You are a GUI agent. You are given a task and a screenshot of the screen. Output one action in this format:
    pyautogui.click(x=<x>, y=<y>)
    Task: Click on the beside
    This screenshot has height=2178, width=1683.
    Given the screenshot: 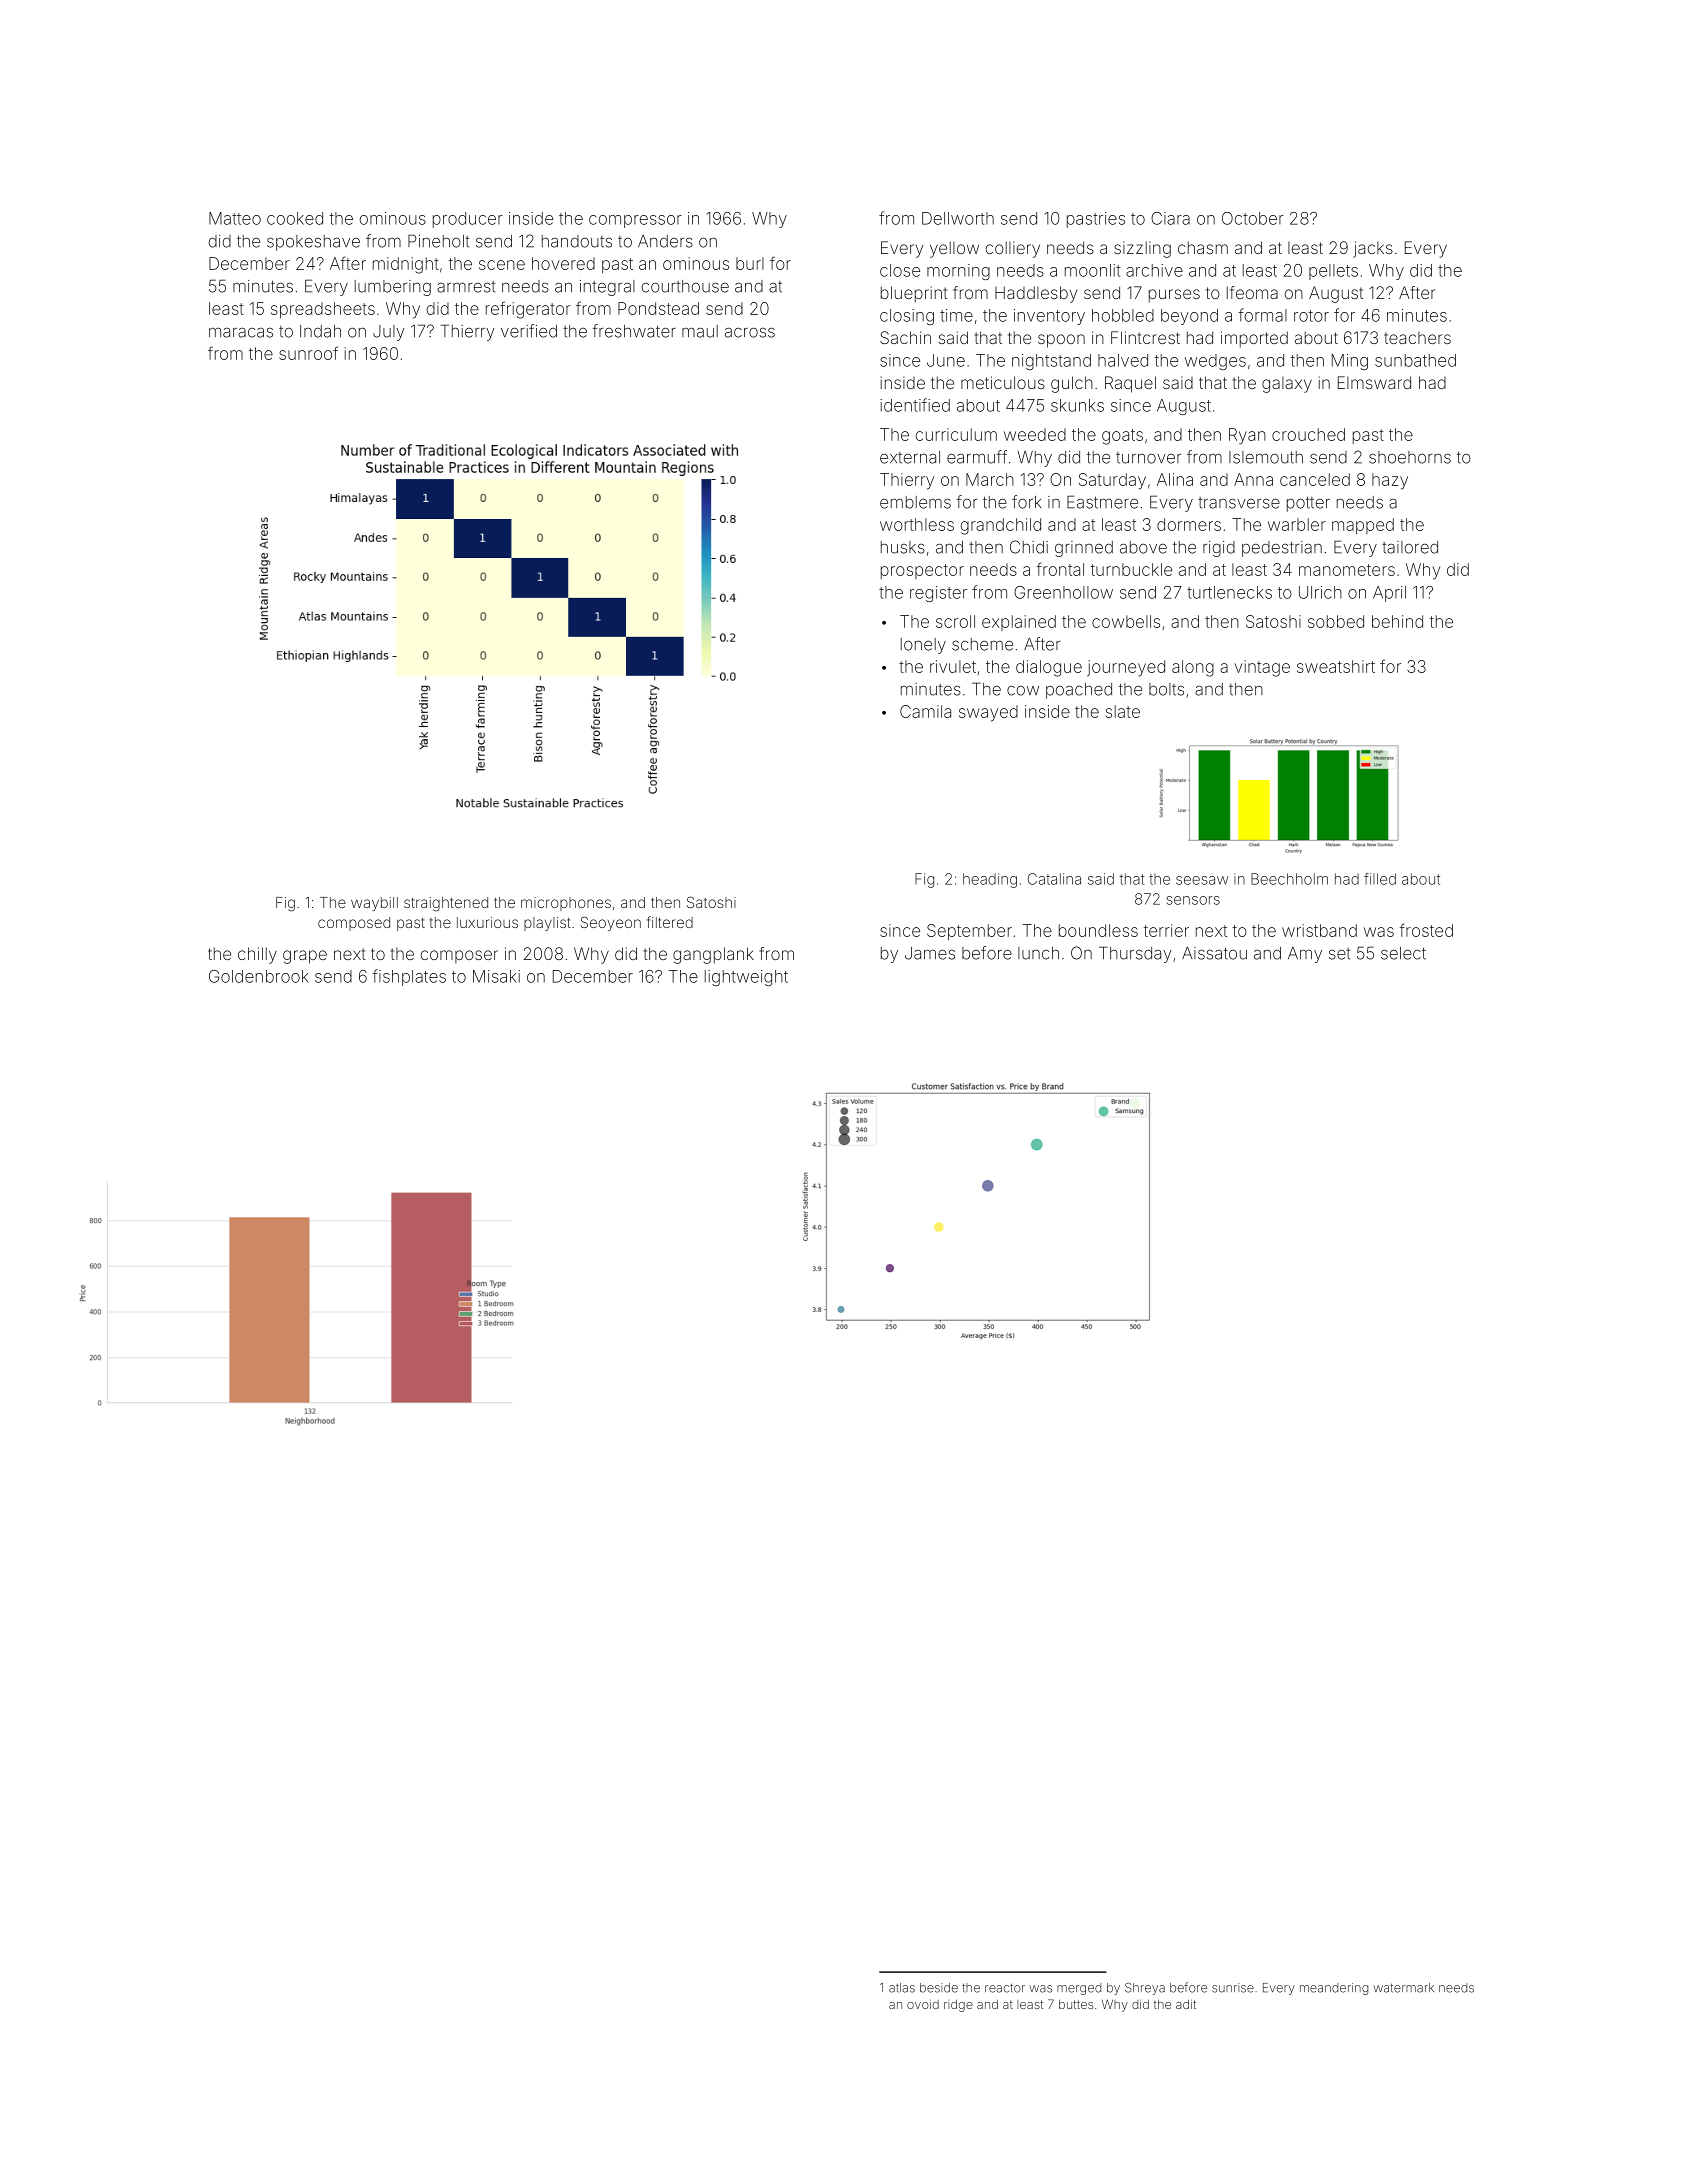 What is the action you would take?
    pyautogui.click(x=939, y=1988)
